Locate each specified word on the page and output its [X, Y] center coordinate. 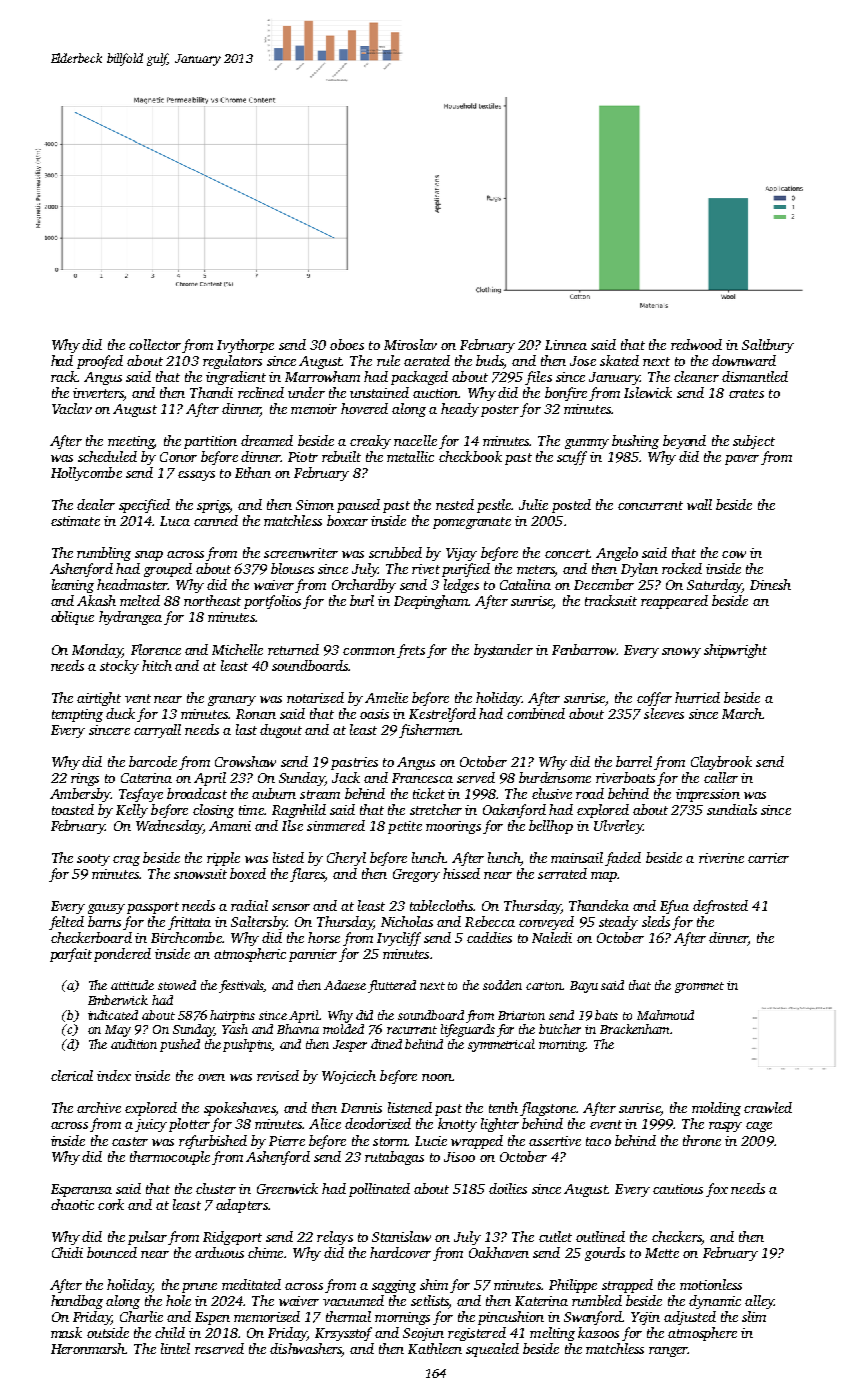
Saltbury [768, 346]
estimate [75, 521]
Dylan [639, 570]
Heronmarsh [88, 1348]
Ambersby [80, 795]
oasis [374, 714]
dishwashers [306, 1350]
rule [388, 360]
